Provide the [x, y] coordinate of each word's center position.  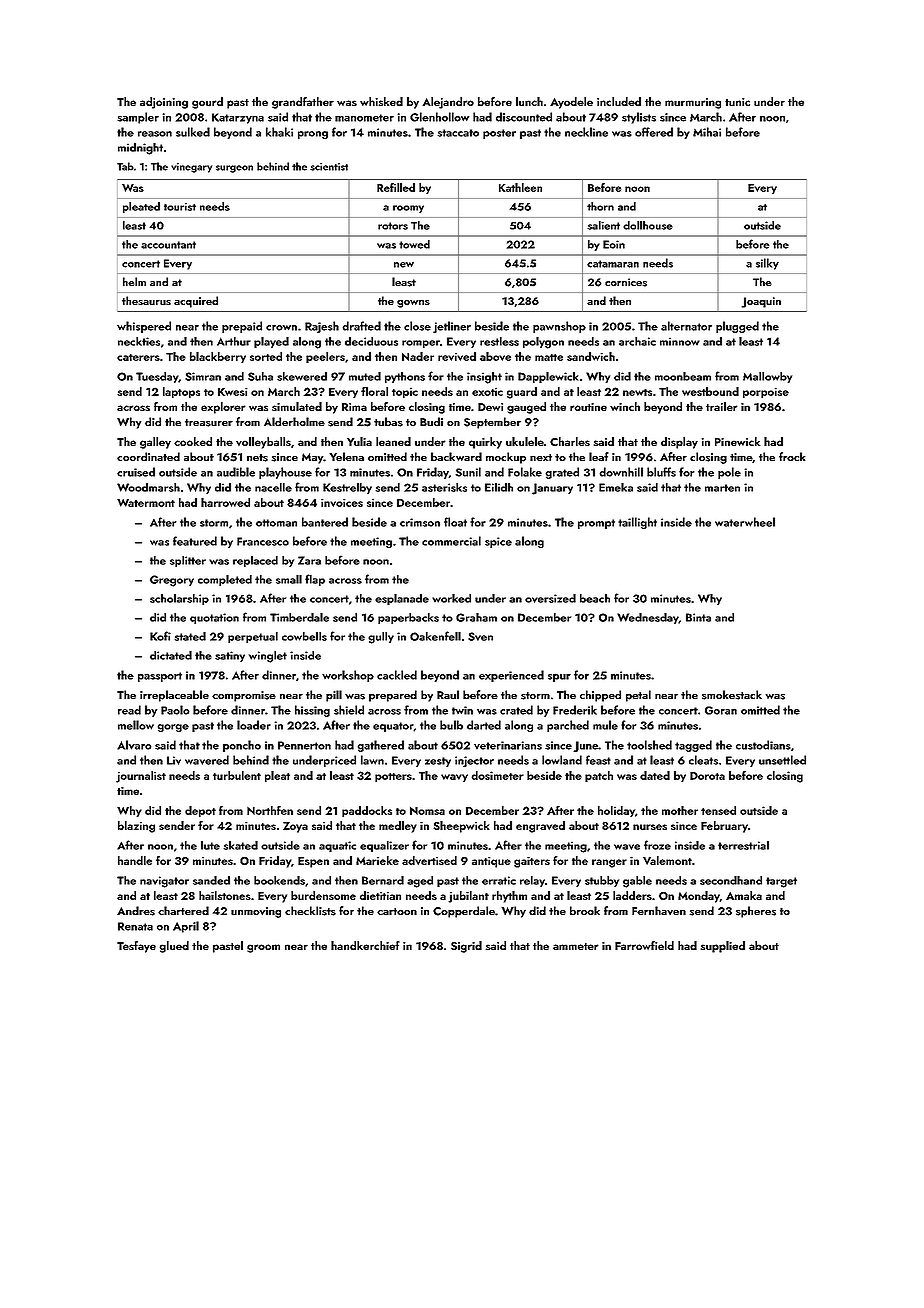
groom [263, 948]
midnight [140, 149]
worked [451, 598]
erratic [499, 880]
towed [414, 244]
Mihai [707, 132]
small [289, 579]
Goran [721, 710]
